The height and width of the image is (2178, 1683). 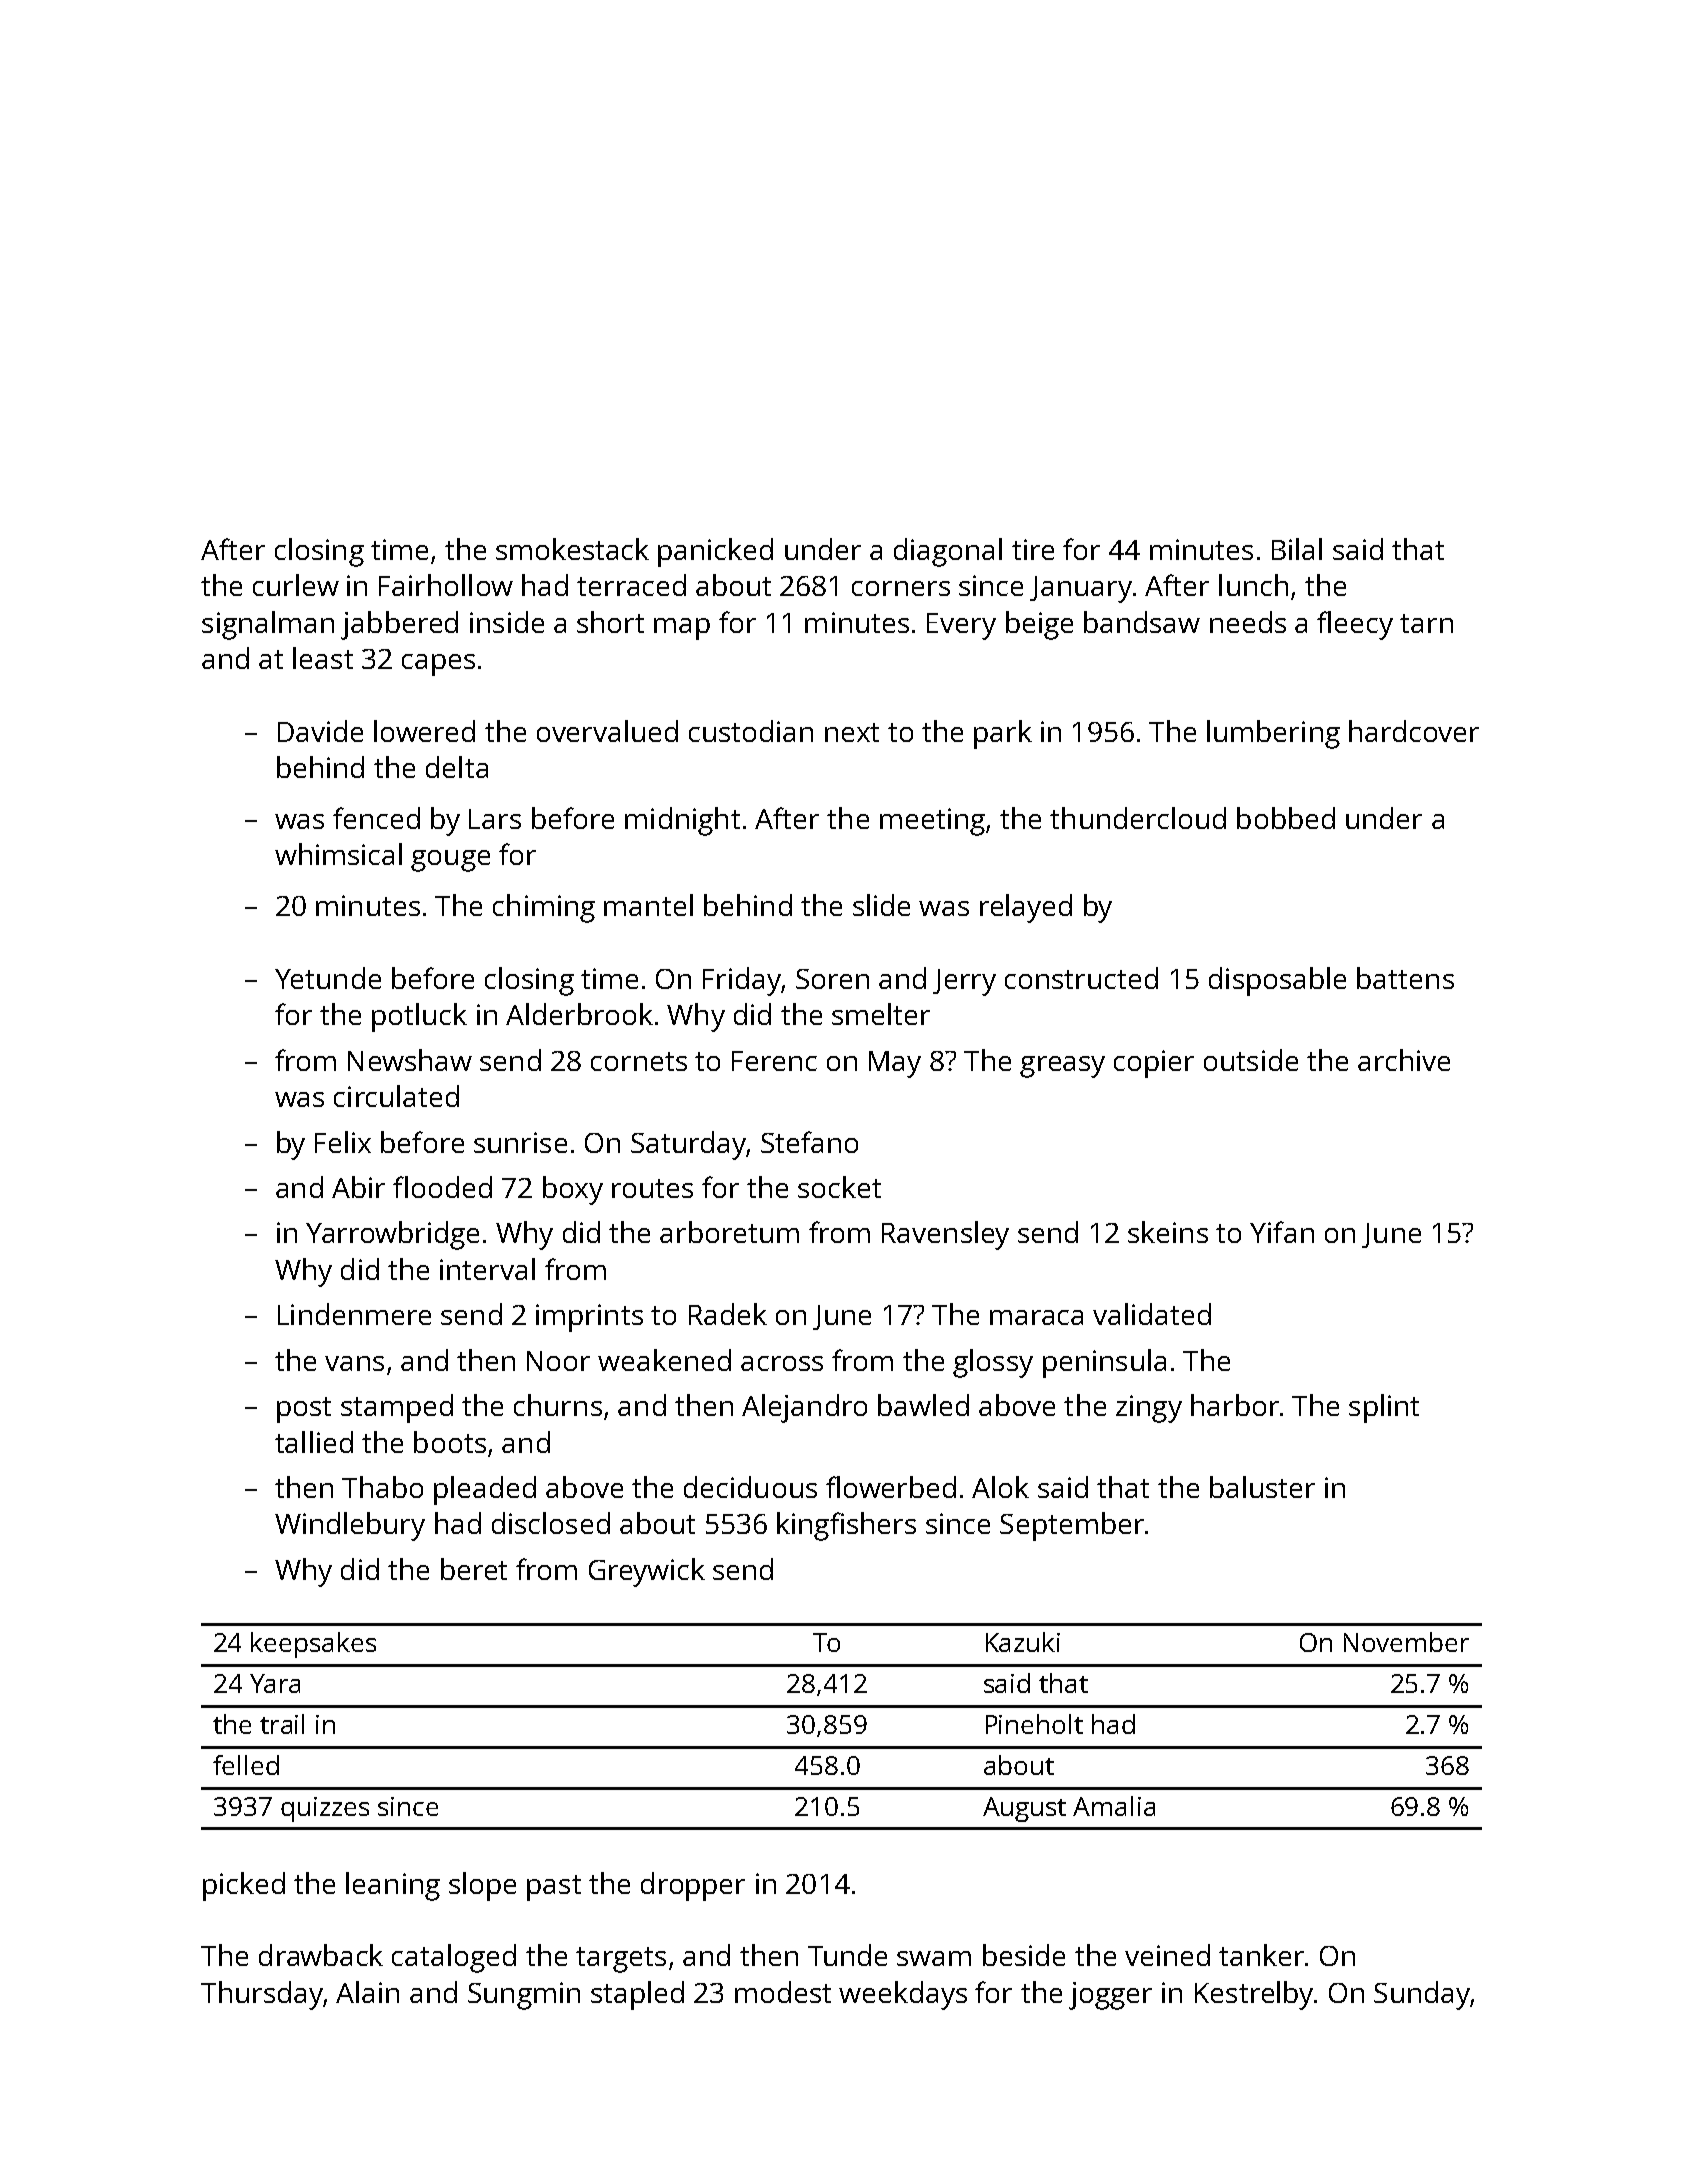 I want to click on hardcover, so click(x=1414, y=731).
